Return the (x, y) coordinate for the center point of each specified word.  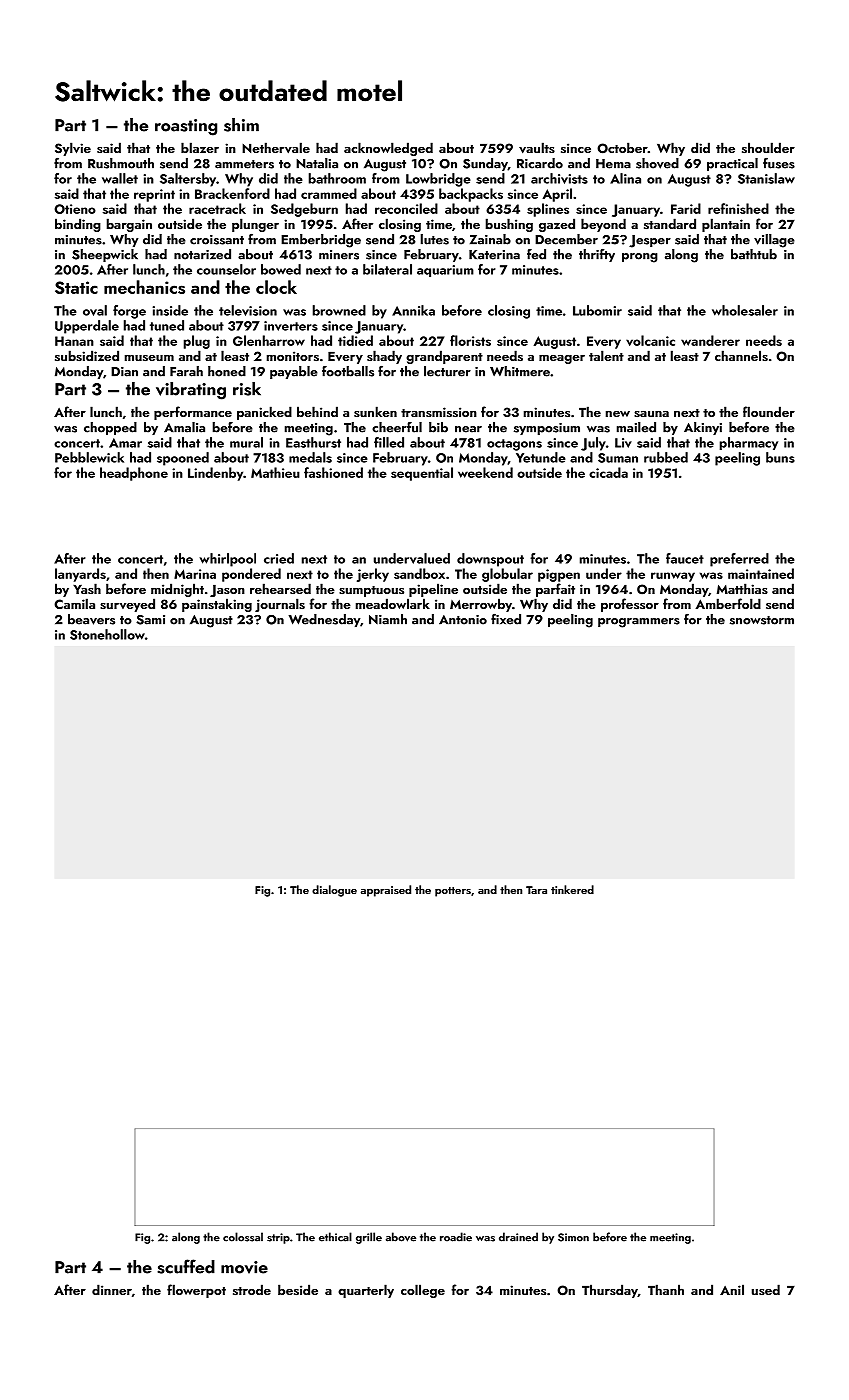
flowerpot (196, 1291)
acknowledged (388, 149)
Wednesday (324, 620)
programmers (639, 623)
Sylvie (73, 149)
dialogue (334, 891)
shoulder (768, 147)
